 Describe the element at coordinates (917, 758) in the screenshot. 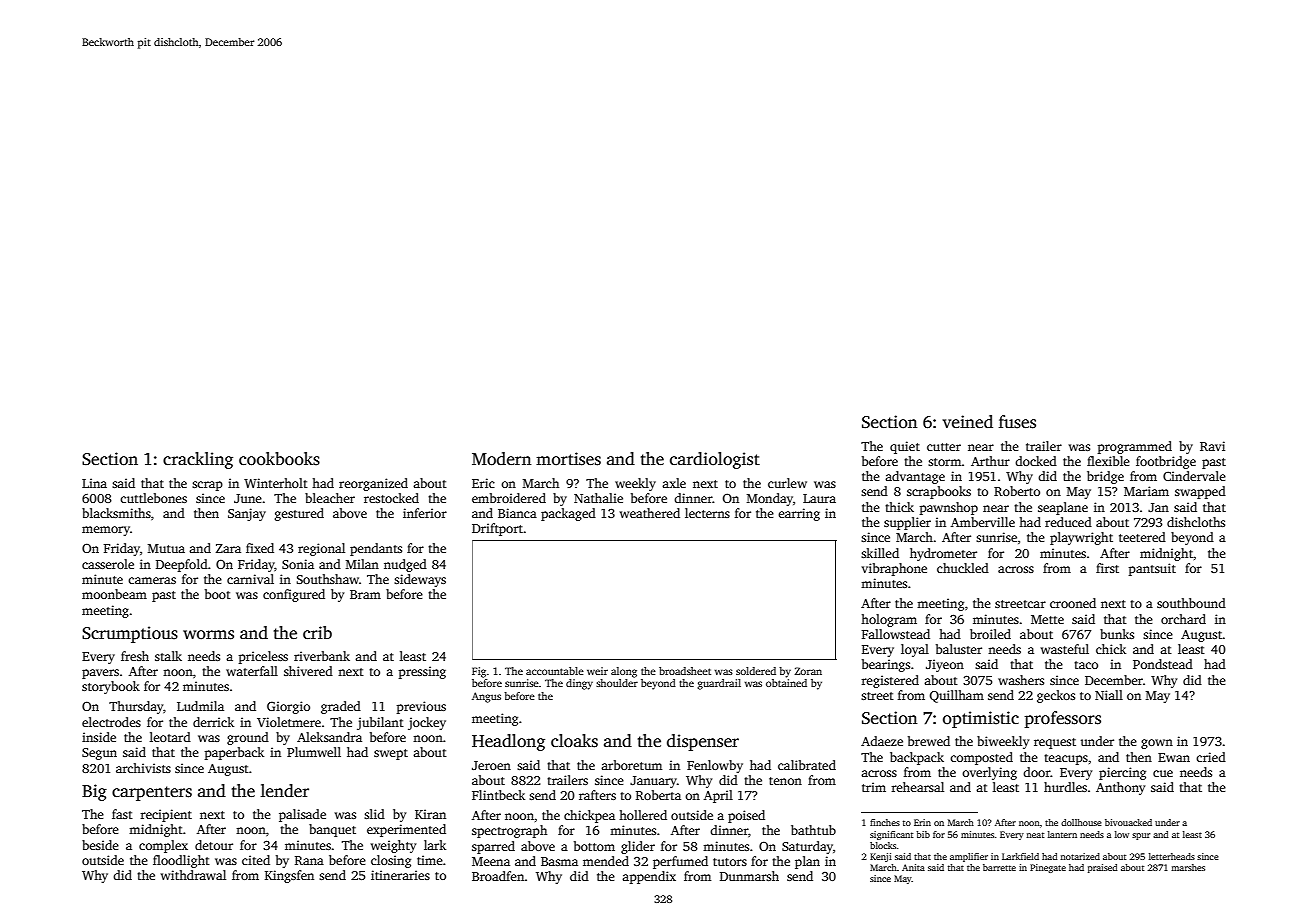

I see `backpack` at that location.
